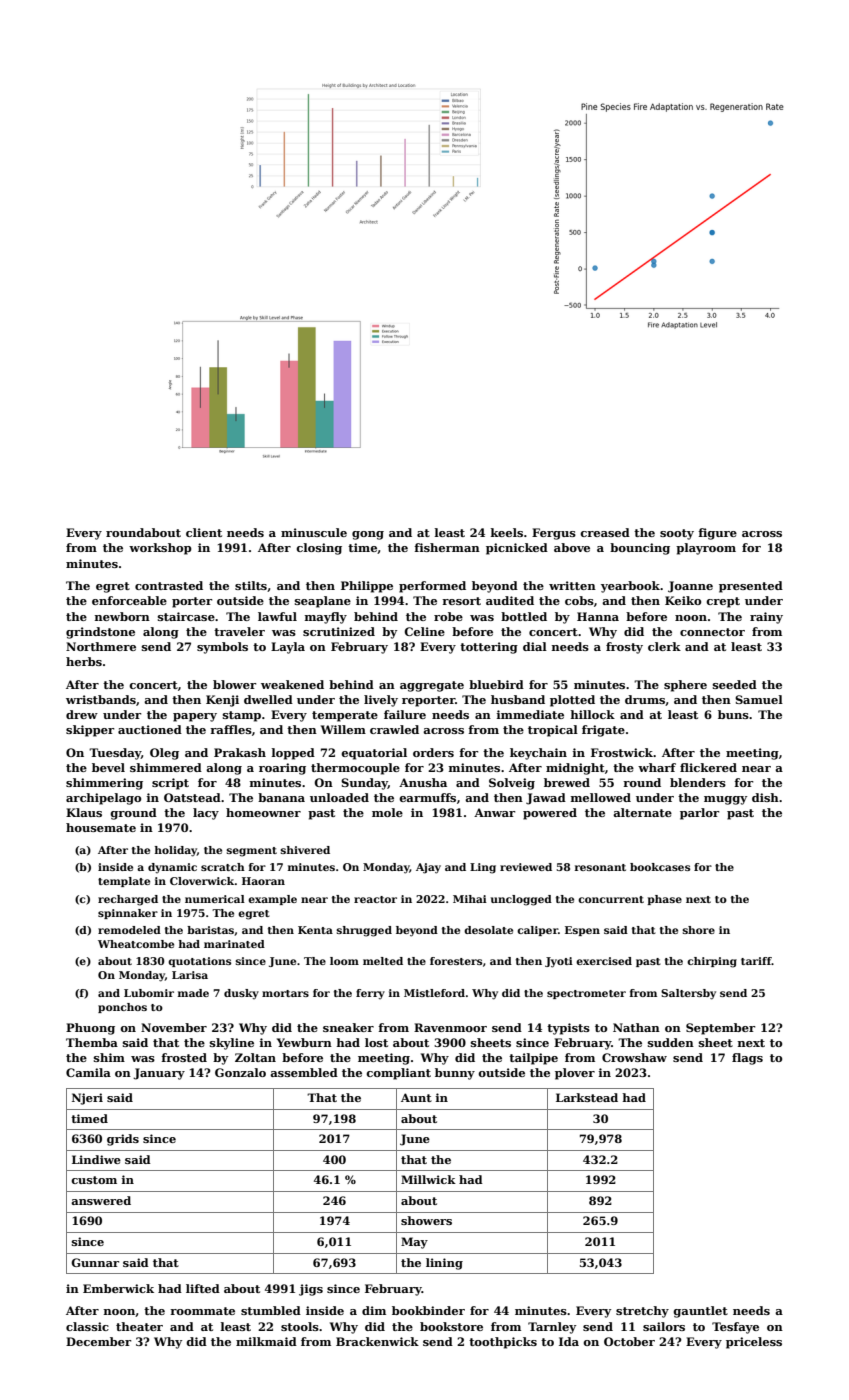 This screenshot has height=1400, width=849. I want to click on Willem, so click(343, 729).
